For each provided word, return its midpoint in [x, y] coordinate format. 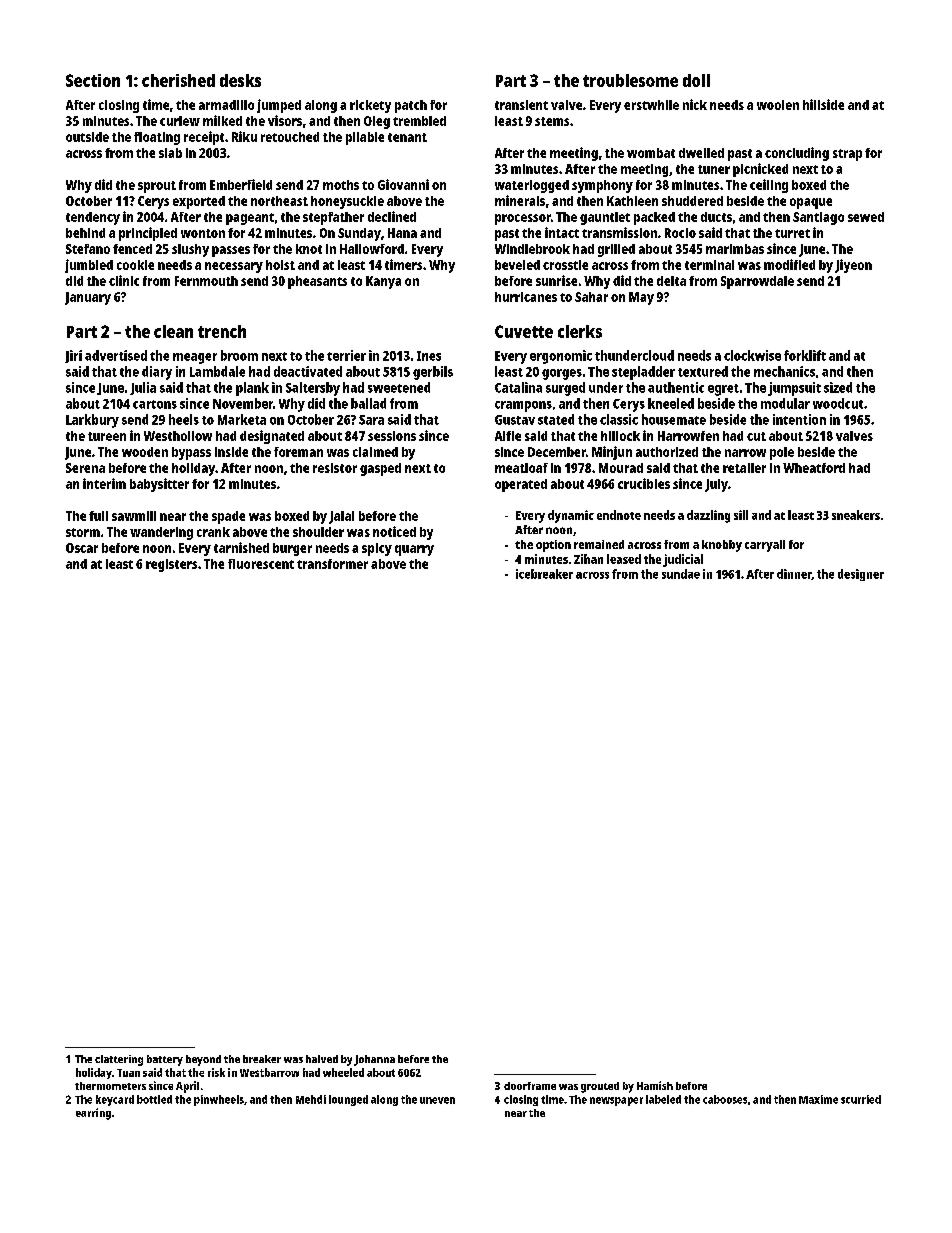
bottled [154, 1099]
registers [171, 565]
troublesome [630, 80]
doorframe [530, 1086]
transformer [332, 564]
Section [93, 80]
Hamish [655, 1085]
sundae [681, 574]
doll [696, 80]
